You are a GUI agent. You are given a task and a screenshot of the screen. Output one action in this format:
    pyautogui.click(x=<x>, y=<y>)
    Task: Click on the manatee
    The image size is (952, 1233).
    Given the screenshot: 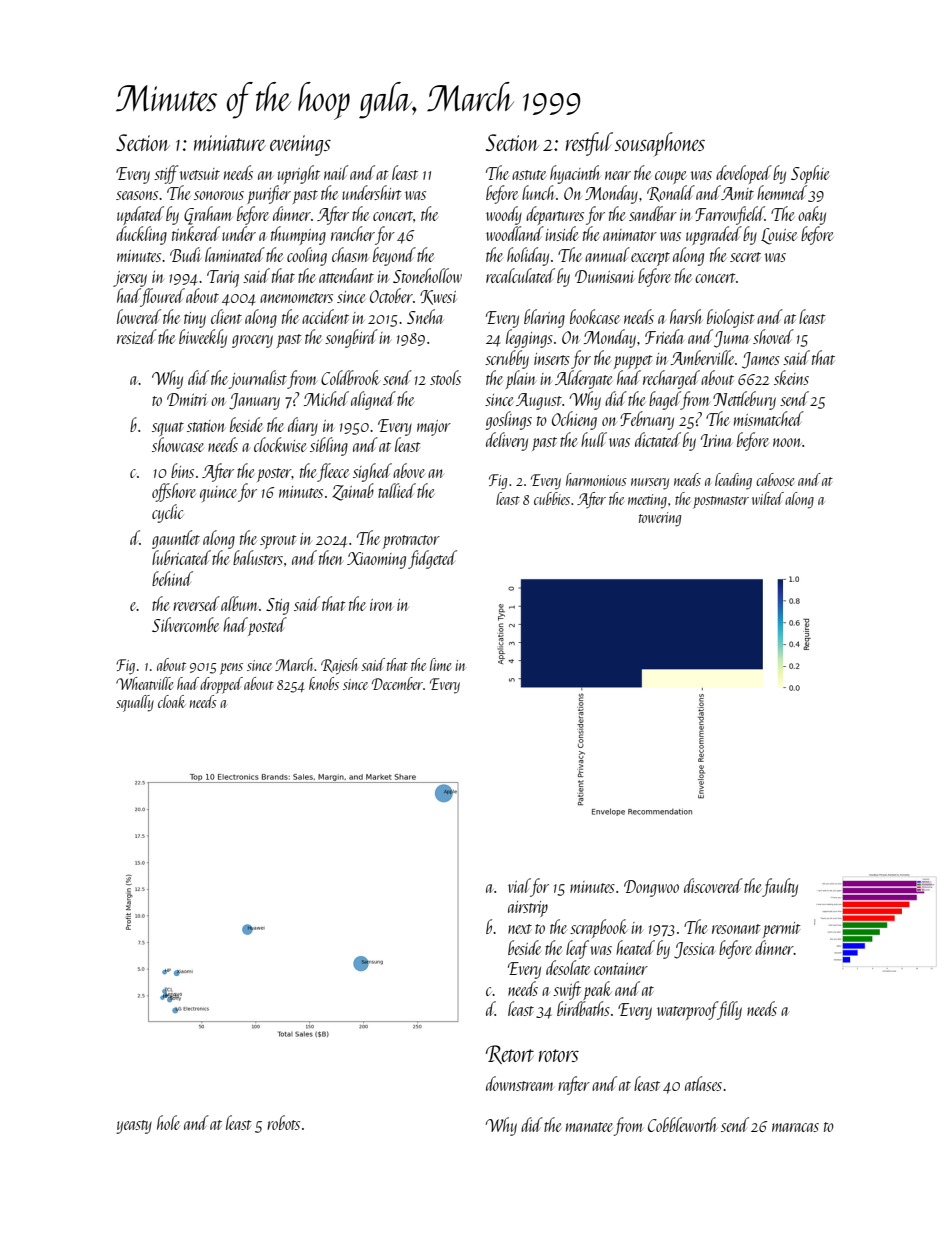 What is the action you would take?
    pyautogui.click(x=589, y=1127)
